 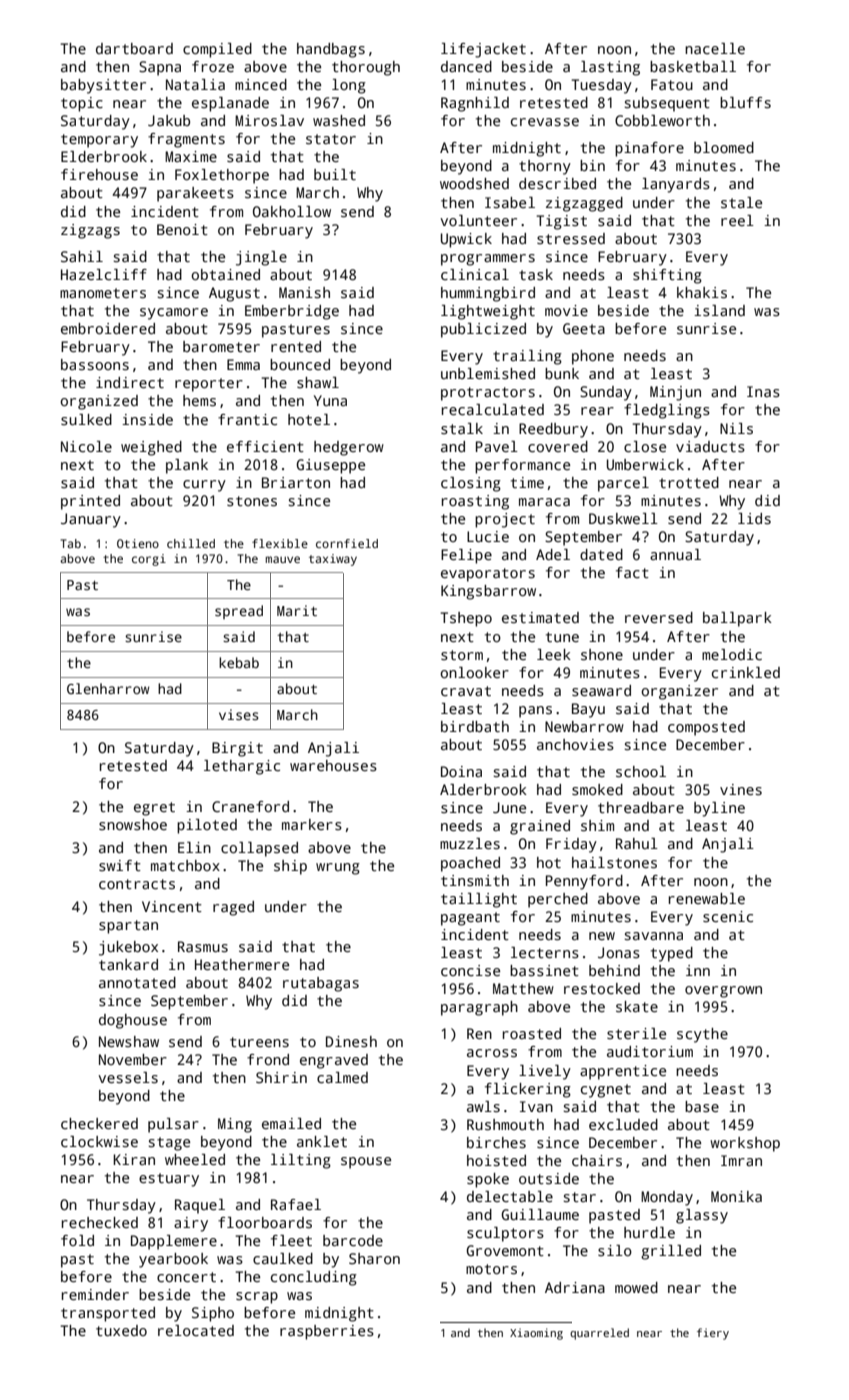 I want to click on January, so click(x=91, y=520).
